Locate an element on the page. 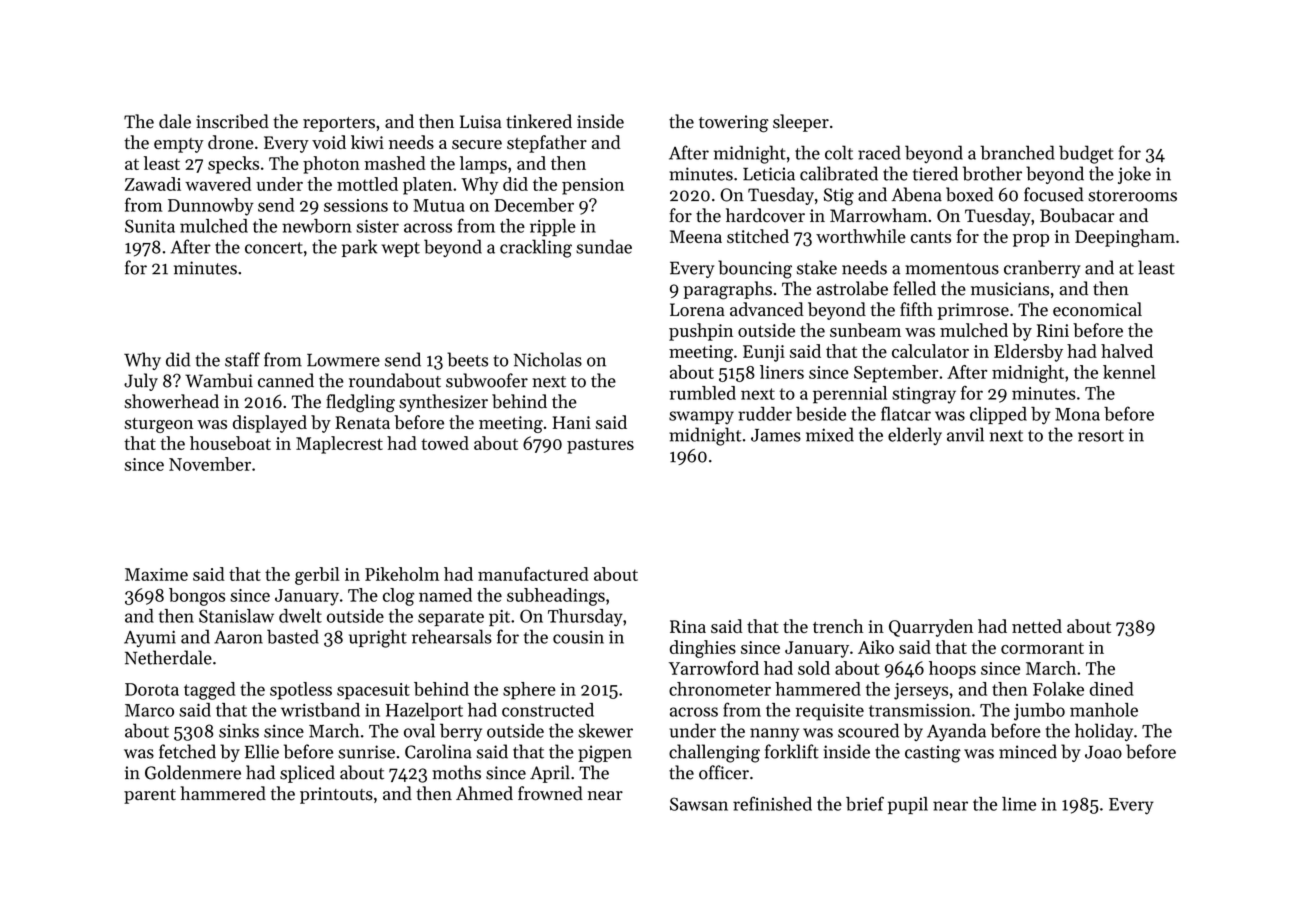 The height and width of the image is (924, 1308). netted is located at coordinates (1037, 626).
